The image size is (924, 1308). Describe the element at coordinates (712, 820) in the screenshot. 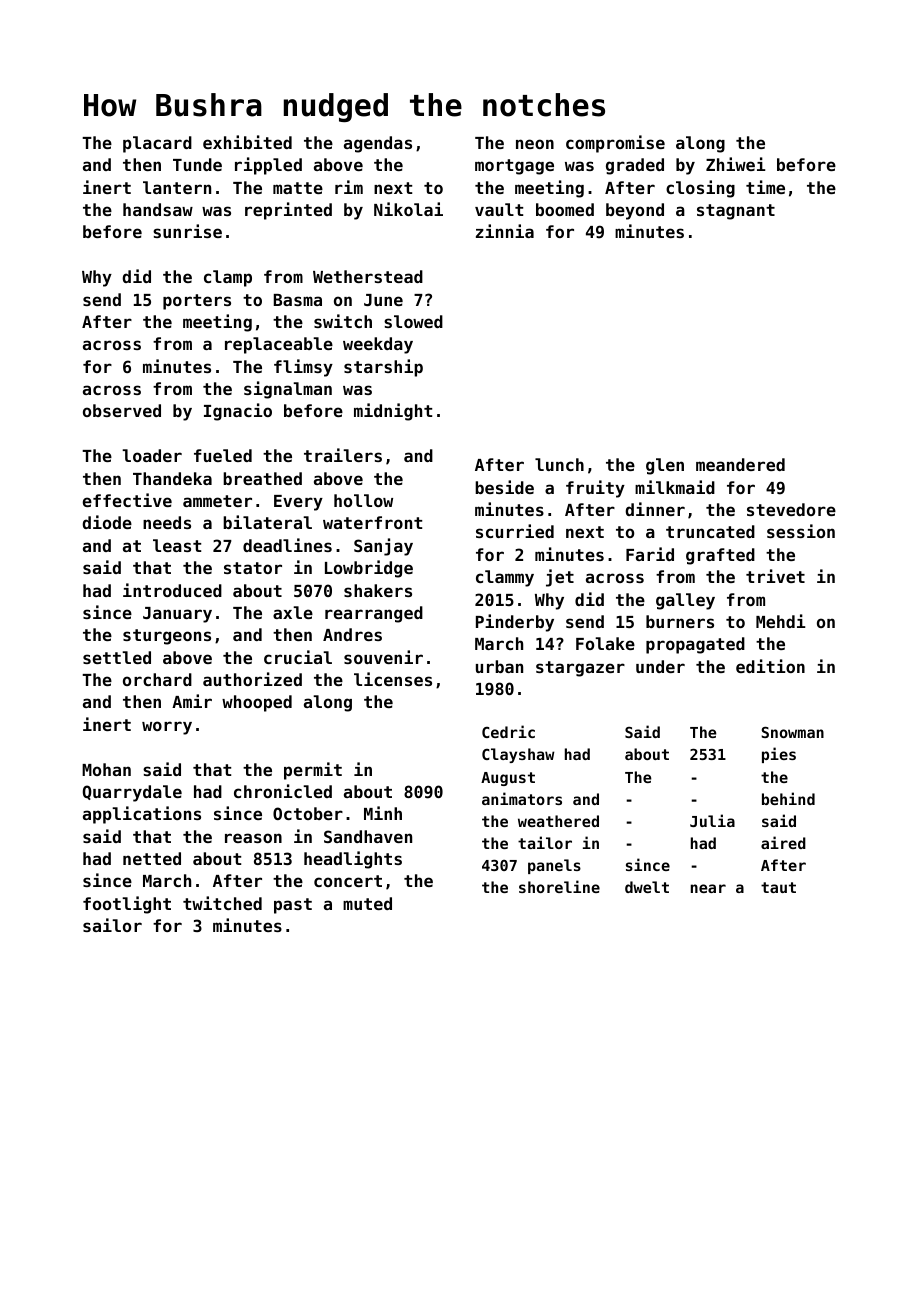

I see `Julia` at that location.
